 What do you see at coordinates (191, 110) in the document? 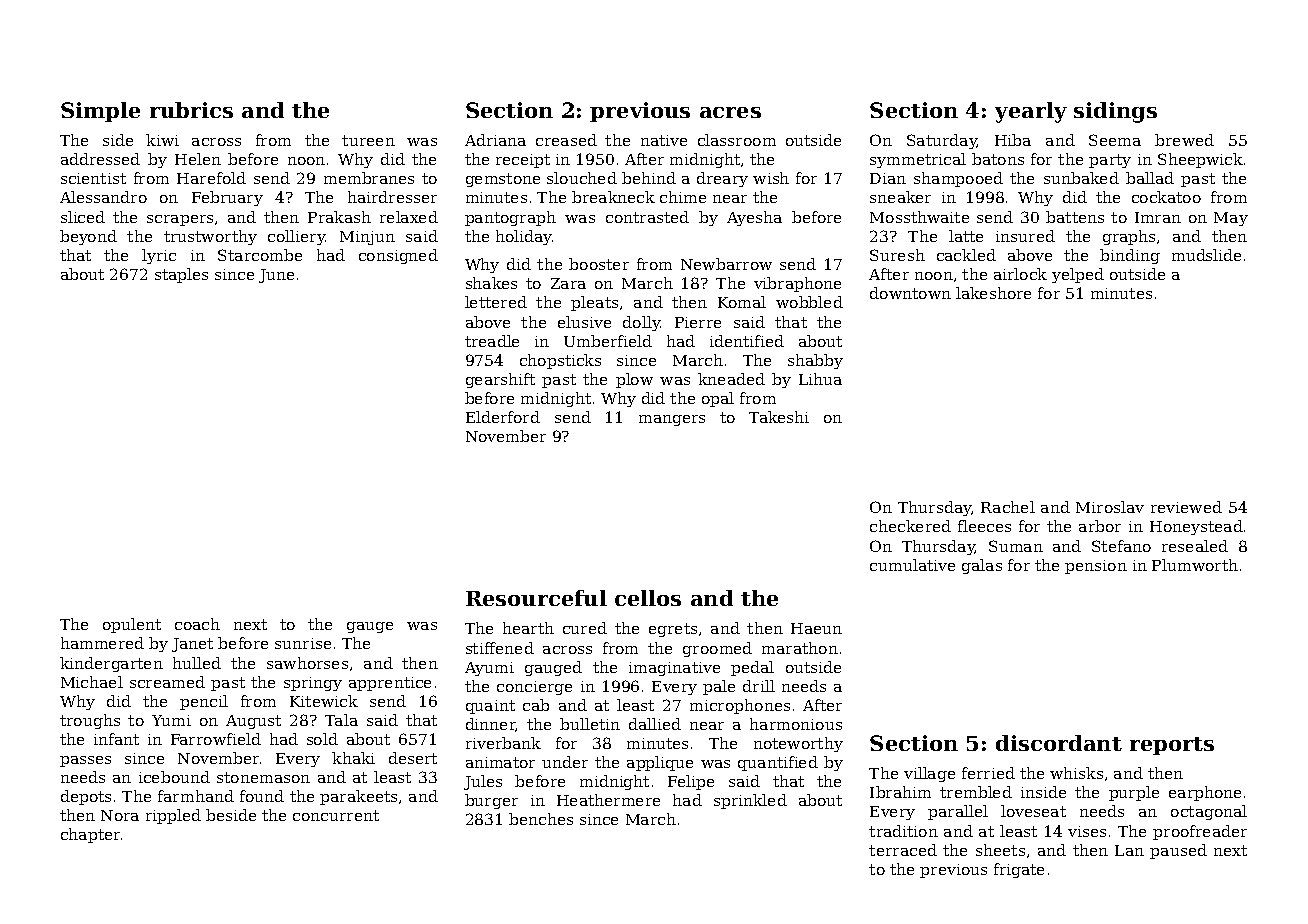
I see `rubrics` at bounding box center [191, 110].
